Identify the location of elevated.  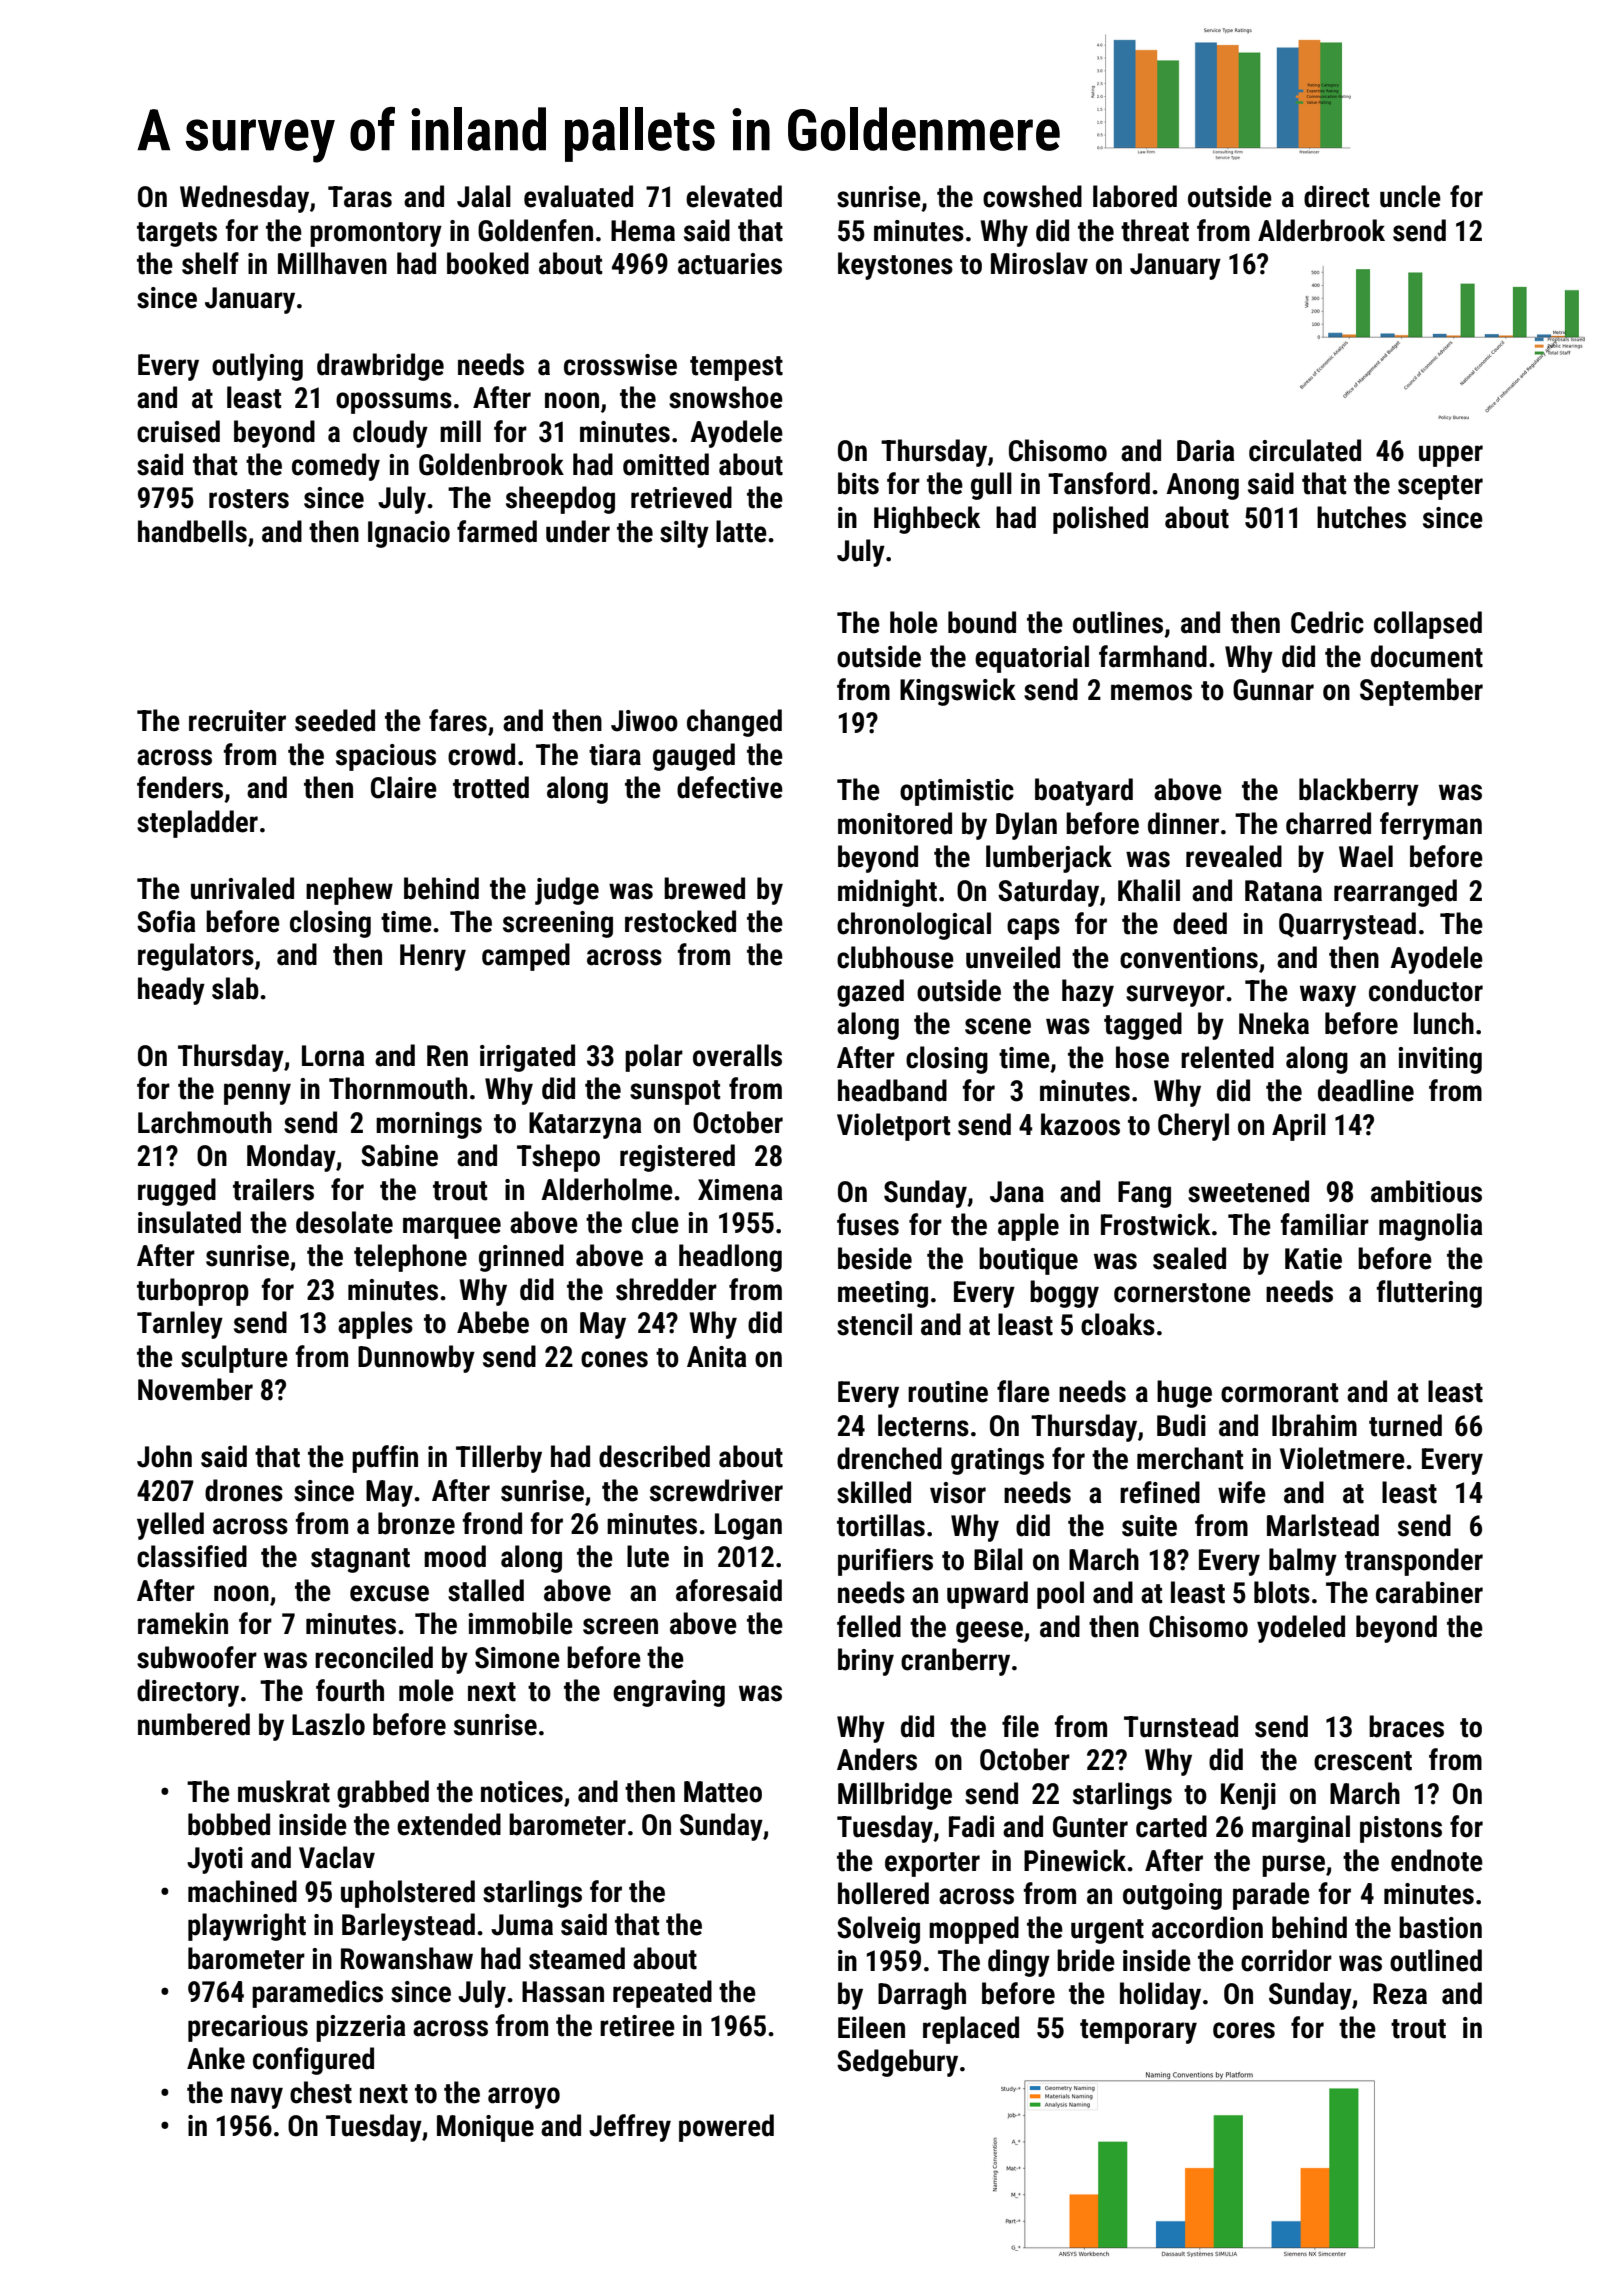
(734, 196).
